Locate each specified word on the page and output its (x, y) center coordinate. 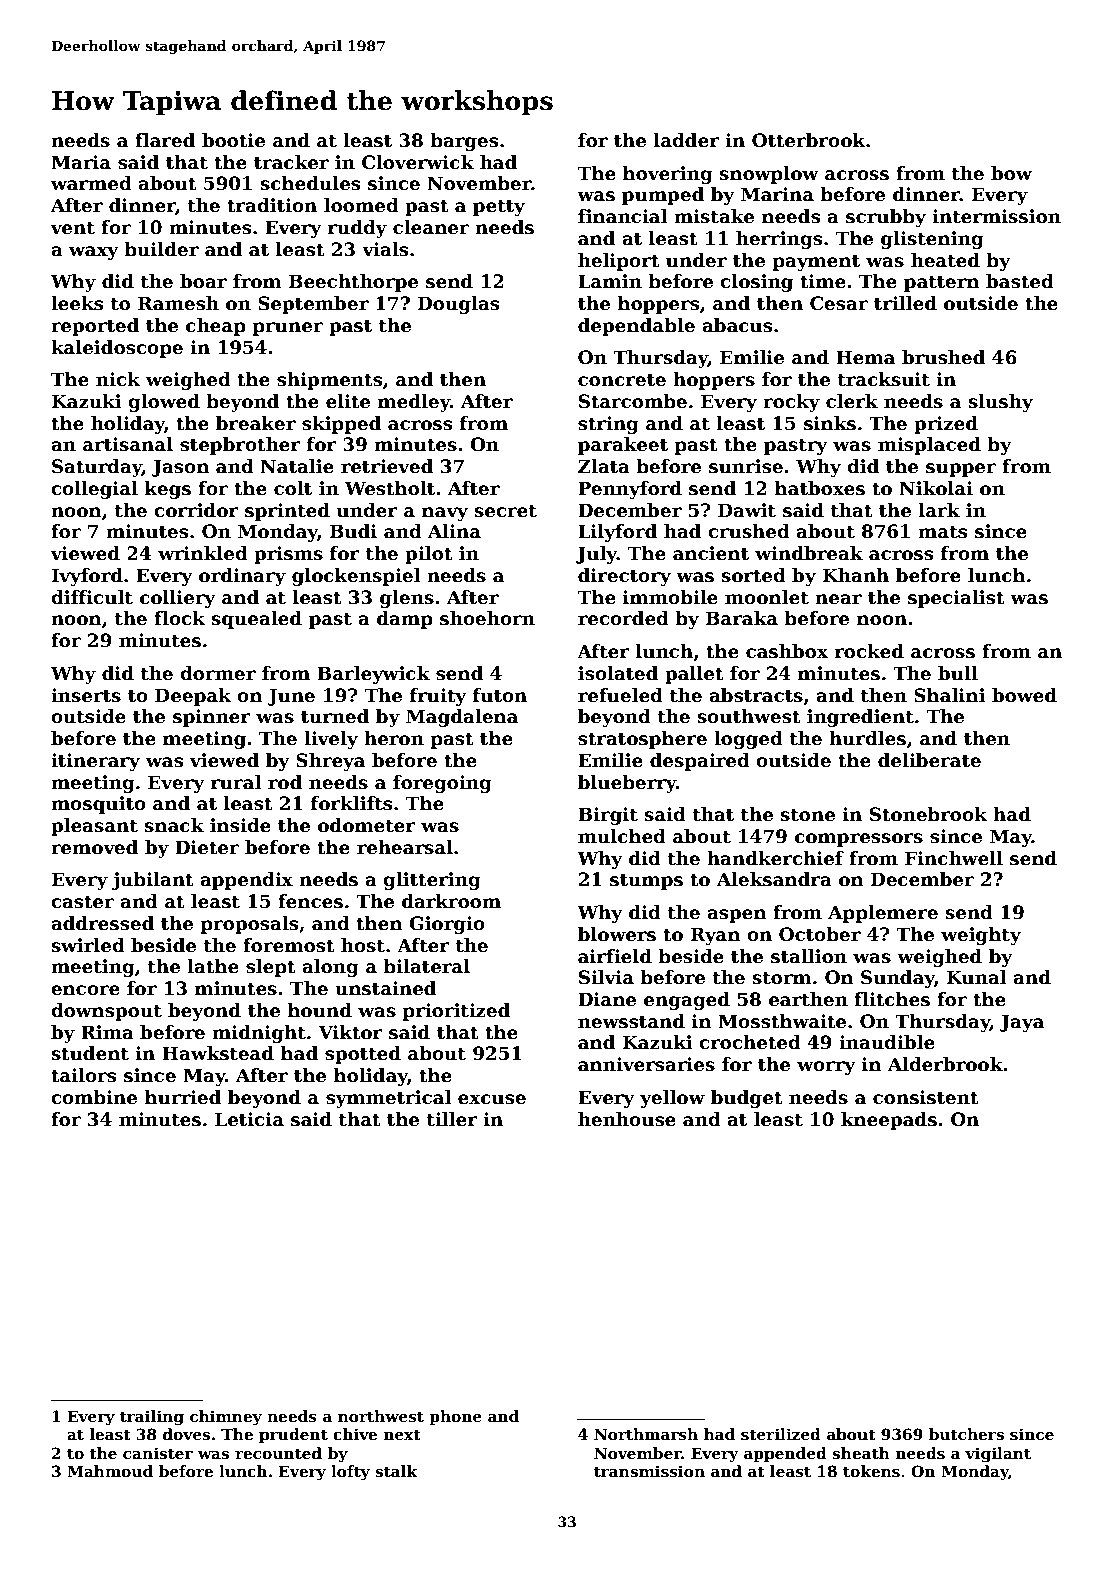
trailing (152, 1418)
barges (464, 142)
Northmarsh (646, 1434)
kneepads (889, 1121)
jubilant (153, 881)
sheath (861, 1453)
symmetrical (388, 1099)
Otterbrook (809, 140)
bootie (233, 140)
